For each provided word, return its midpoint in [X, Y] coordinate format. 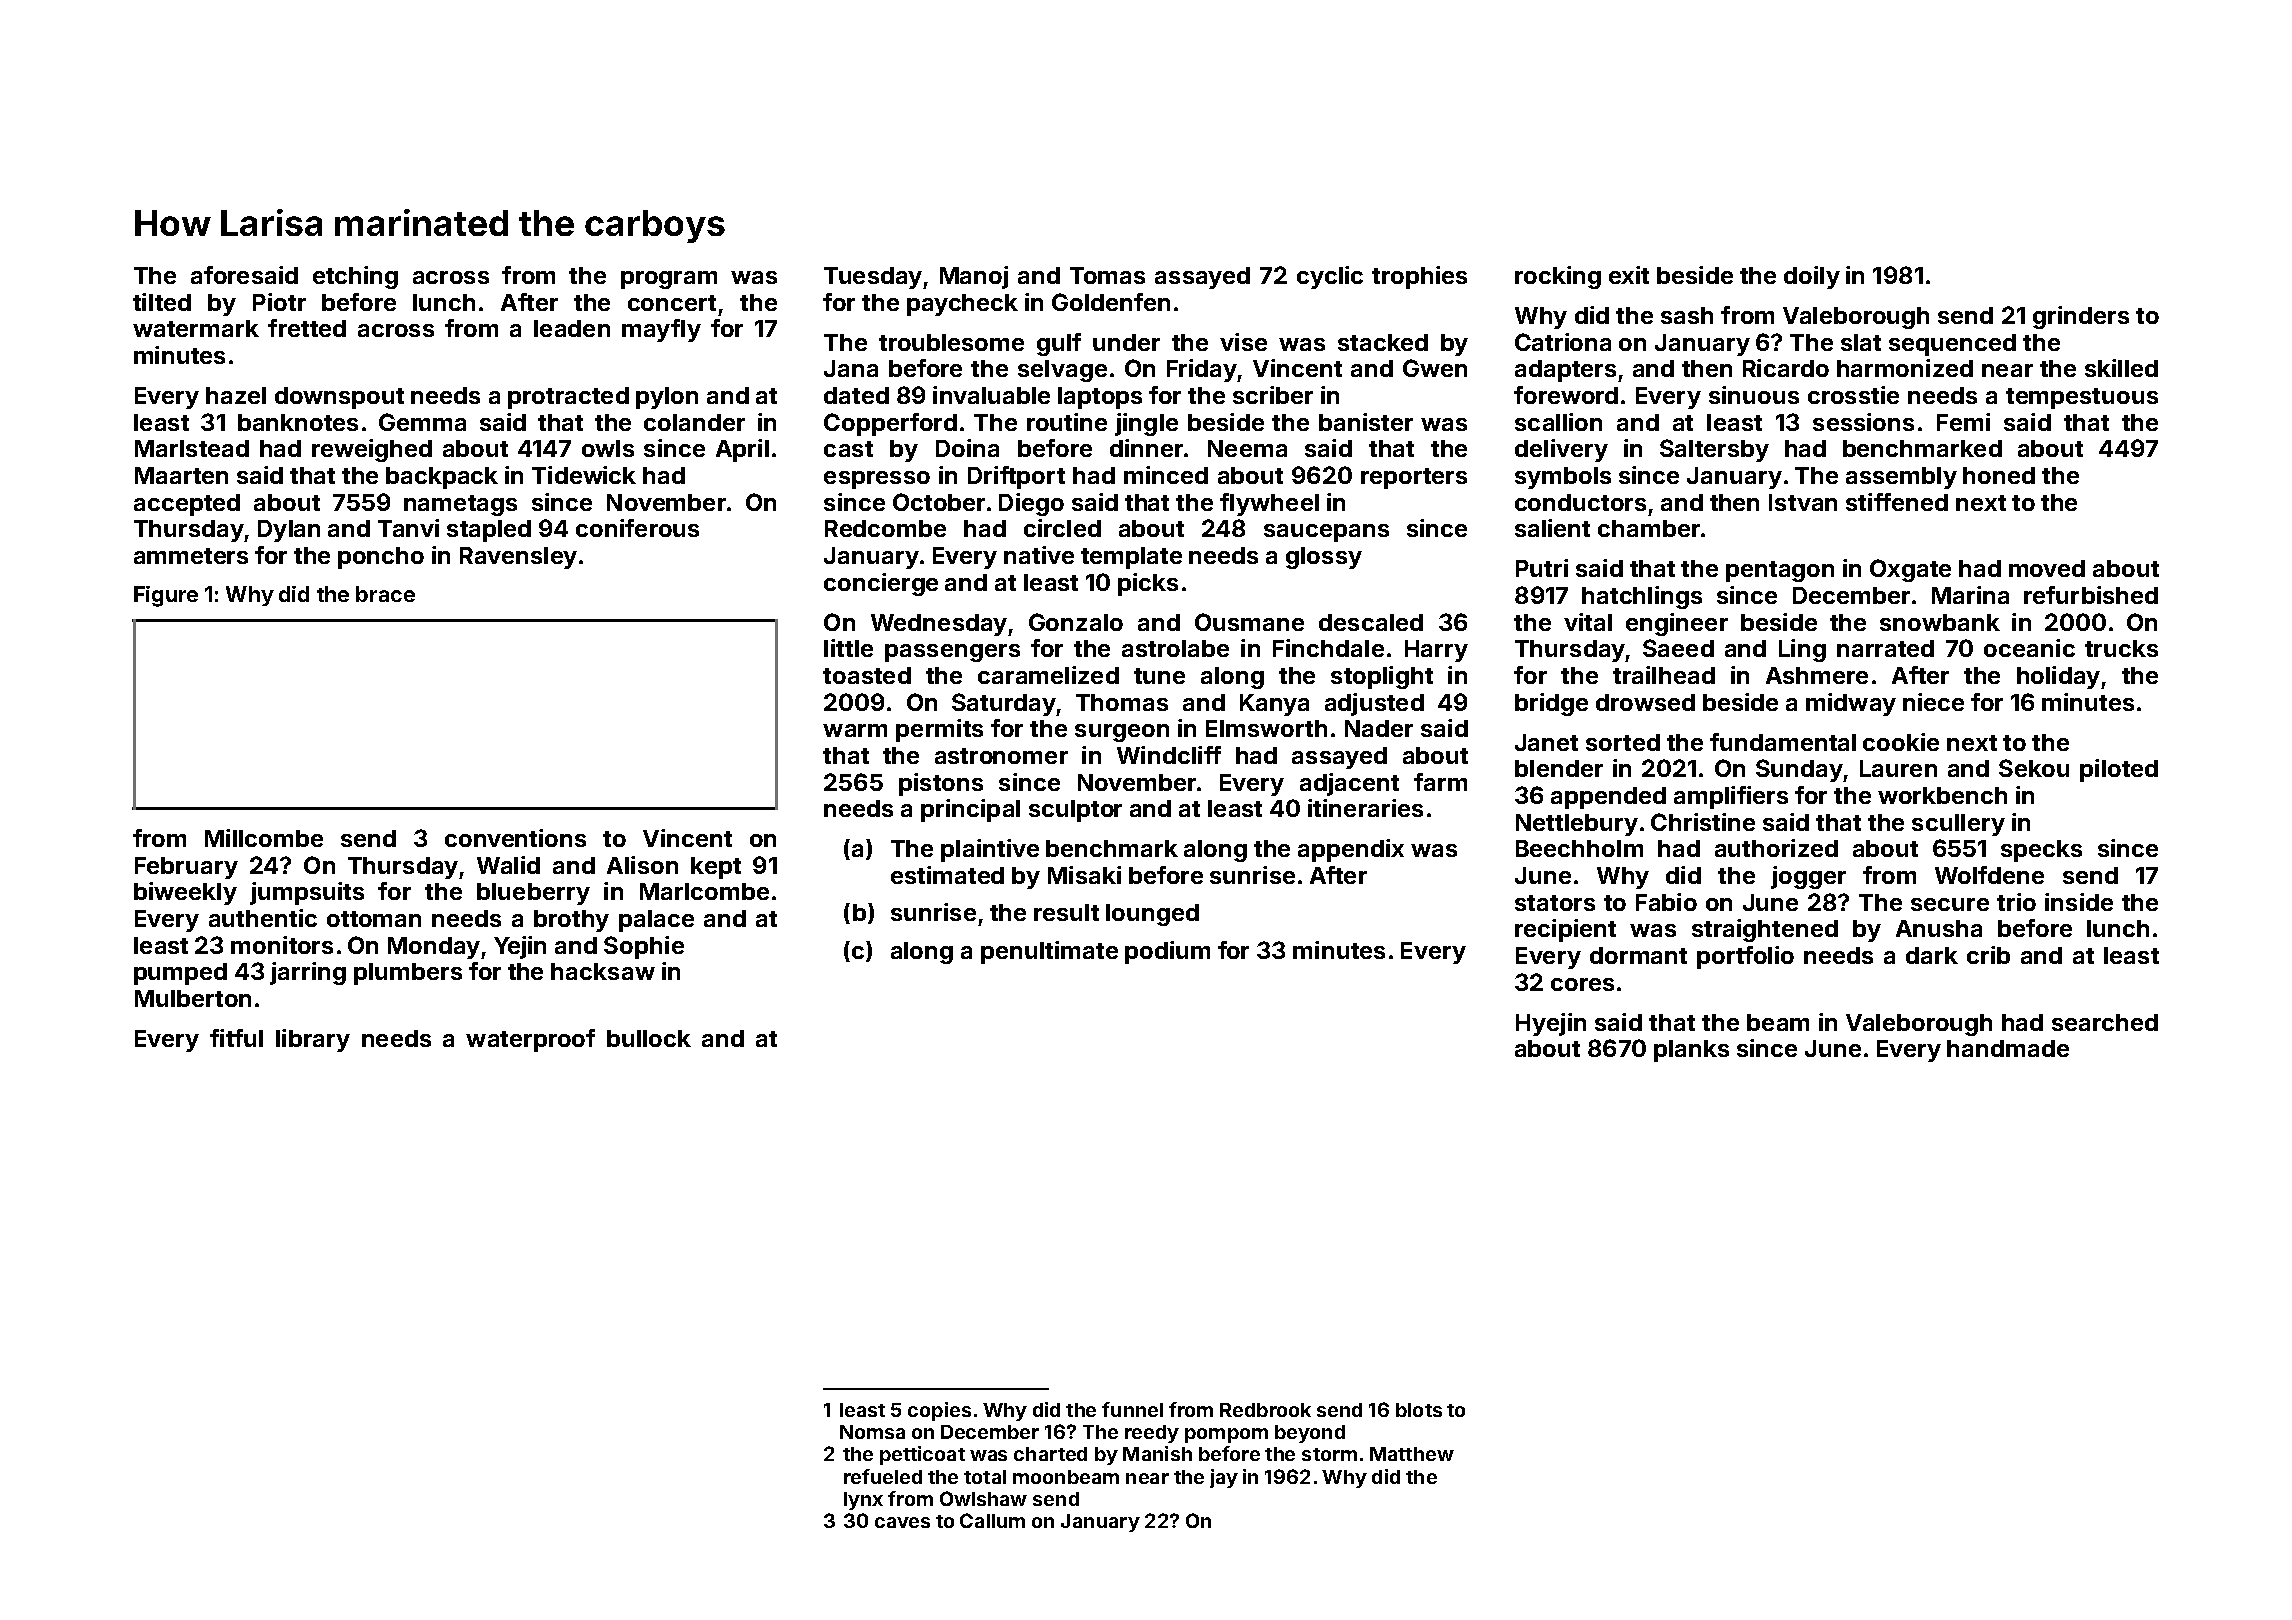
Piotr [279, 302]
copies [939, 1411]
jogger [1808, 877]
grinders [2081, 317]
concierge [881, 584]
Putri [1542, 568]
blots [1419, 1410]
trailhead [1664, 675]
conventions [515, 838]
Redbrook [1265, 1410]
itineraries [1365, 808]
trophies [1419, 277]
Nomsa [872, 1432]
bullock [649, 1038]
